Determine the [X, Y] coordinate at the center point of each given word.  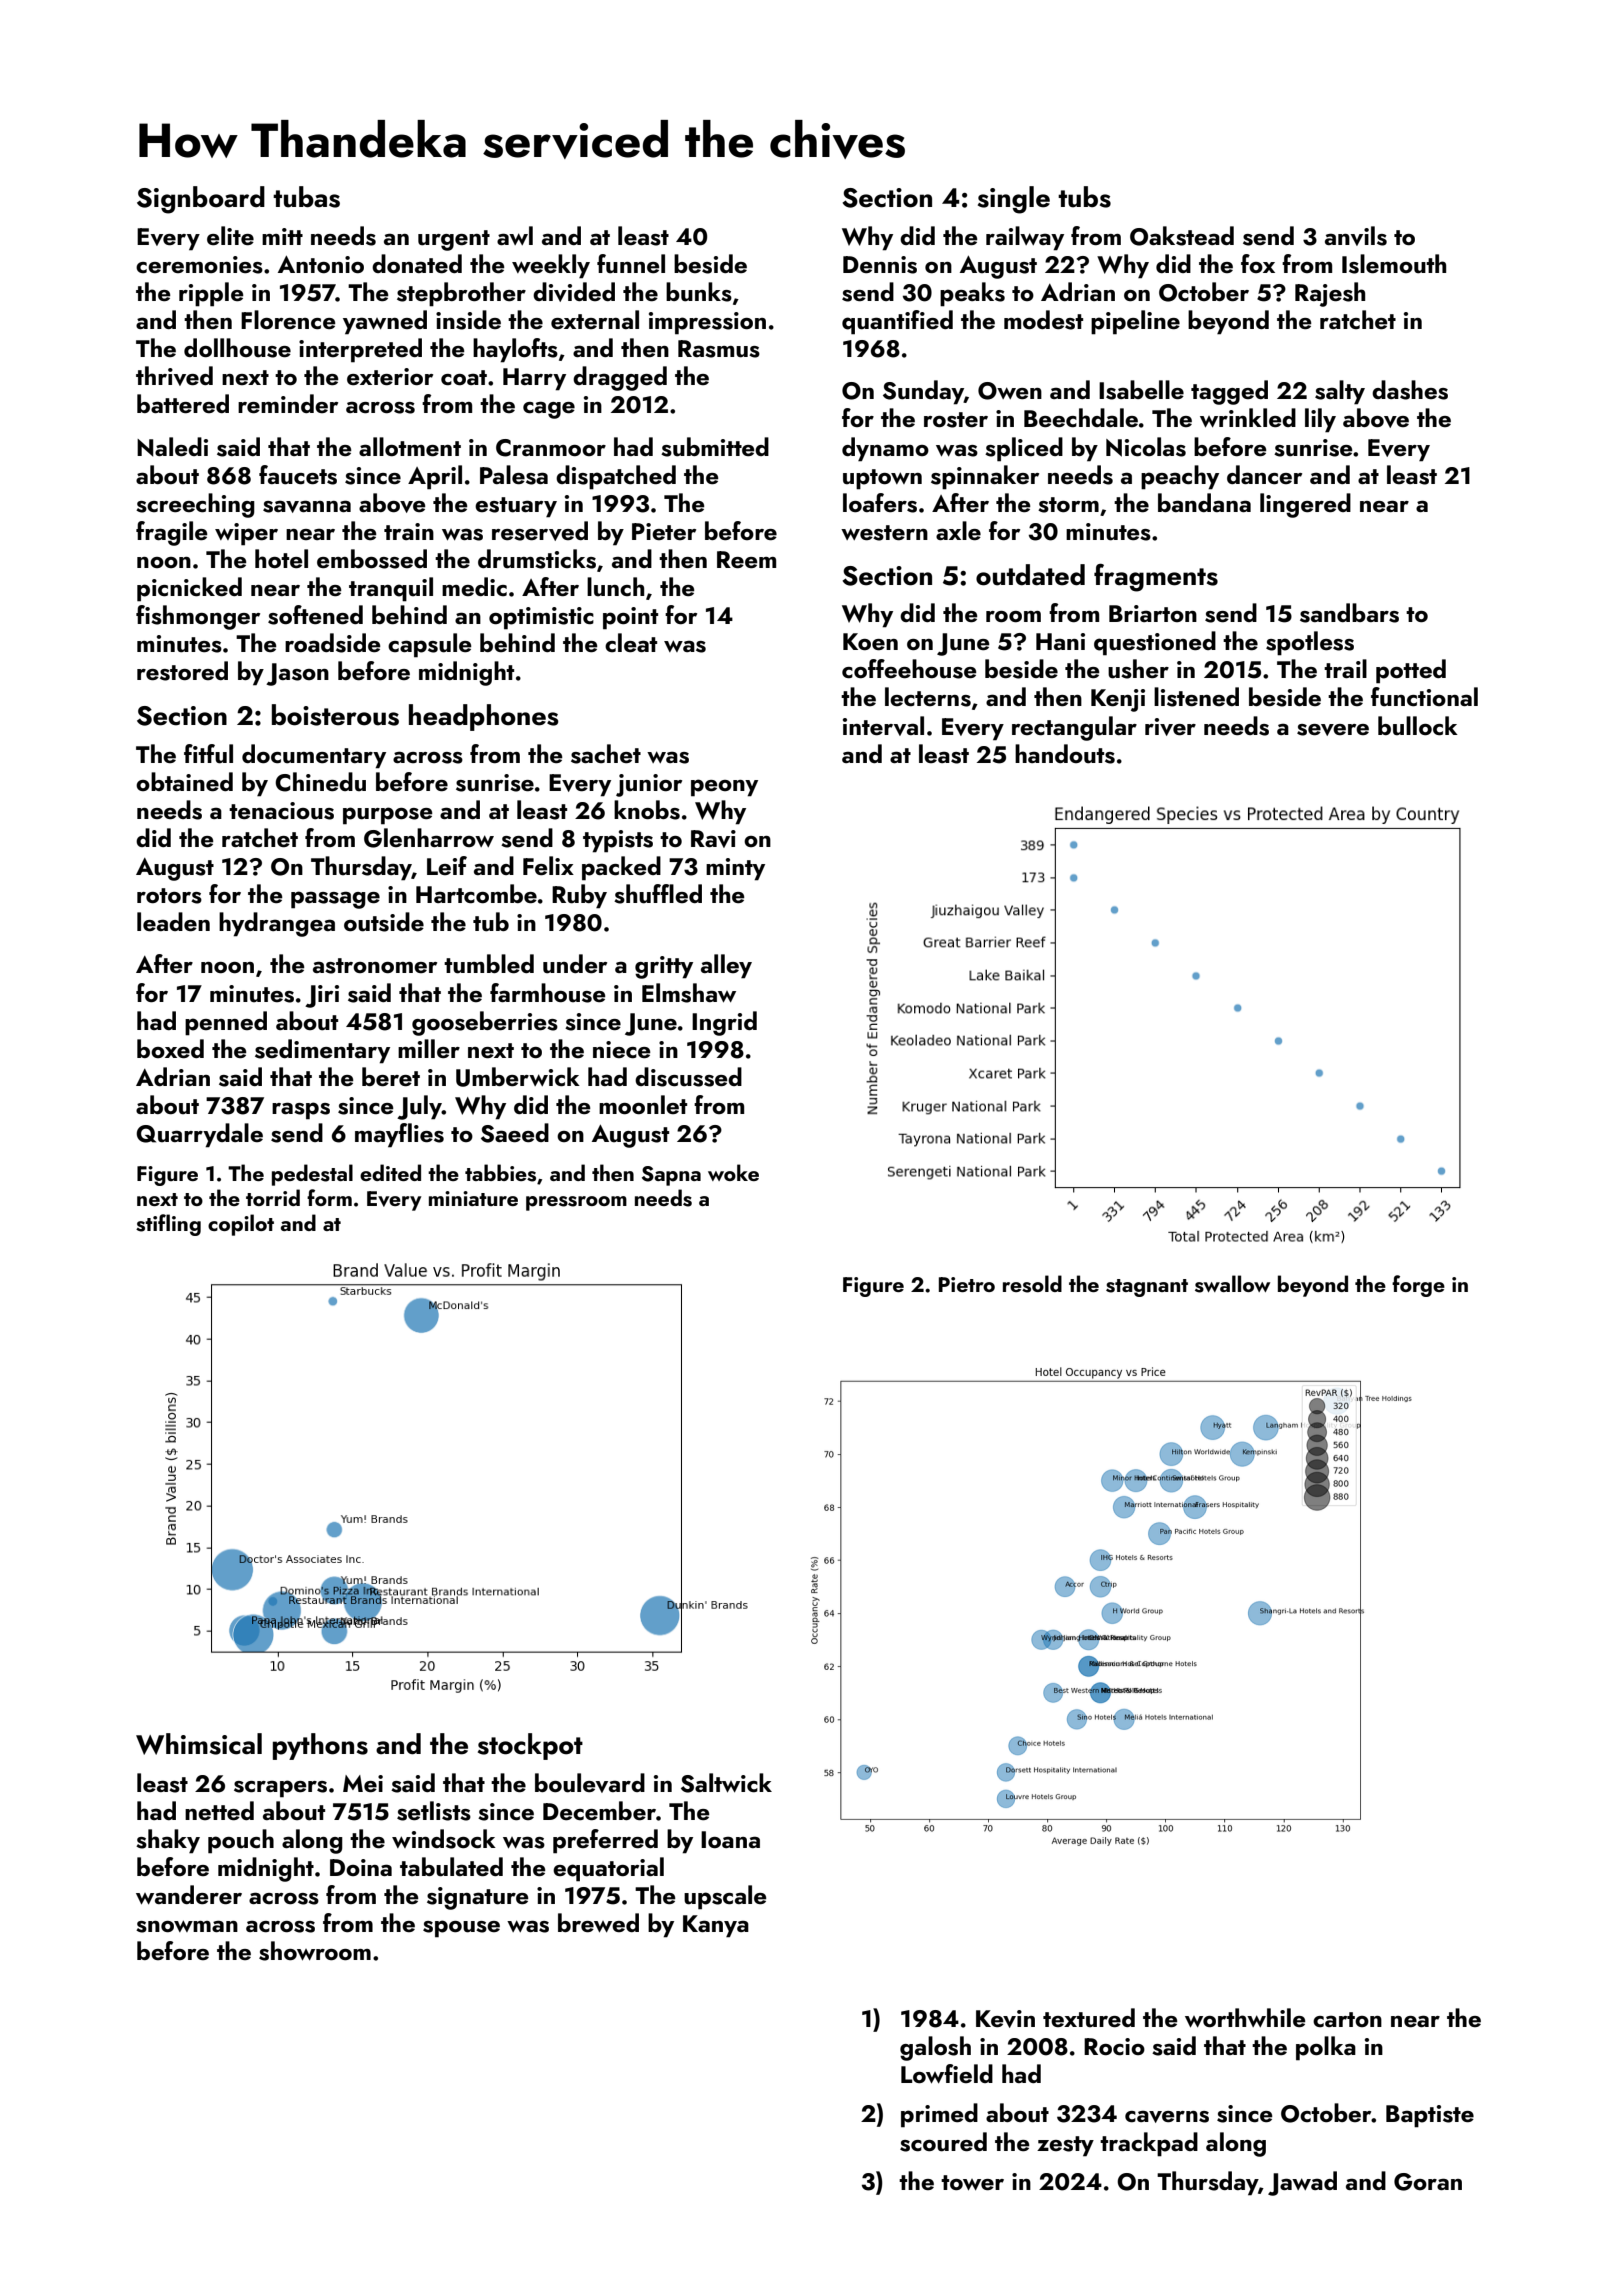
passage [335, 900]
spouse [461, 1929]
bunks [699, 292]
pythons [320, 1746]
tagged [1229, 392]
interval [883, 726]
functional [1424, 697]
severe [1333, 730]
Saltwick [726, 1783]
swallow [1232, 1284]
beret [391, 1076]
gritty [664, 967]
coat [464, 377]
